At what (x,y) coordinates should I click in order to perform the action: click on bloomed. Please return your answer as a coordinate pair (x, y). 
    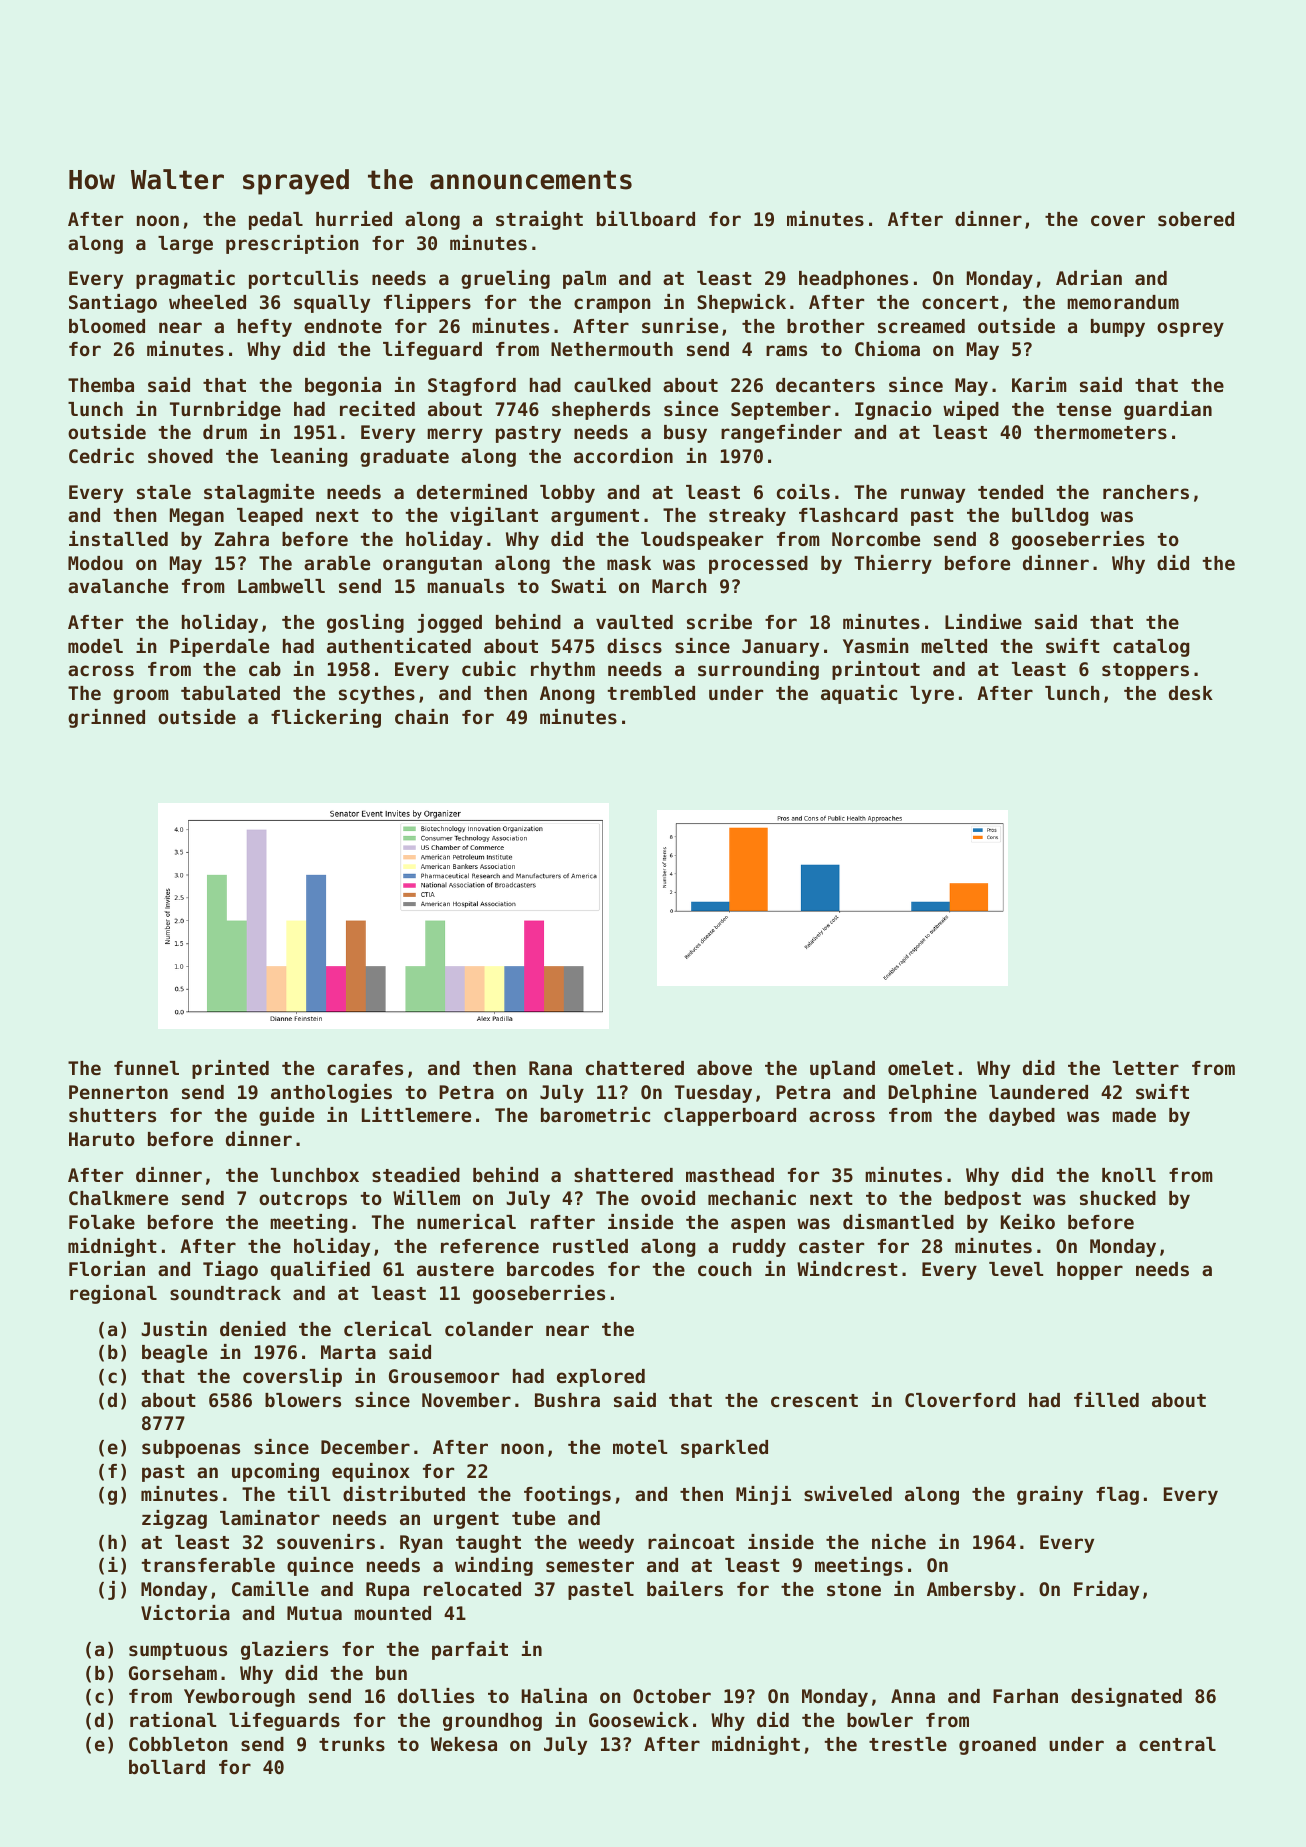
    Looking at the image, I should click on (107, 326).
